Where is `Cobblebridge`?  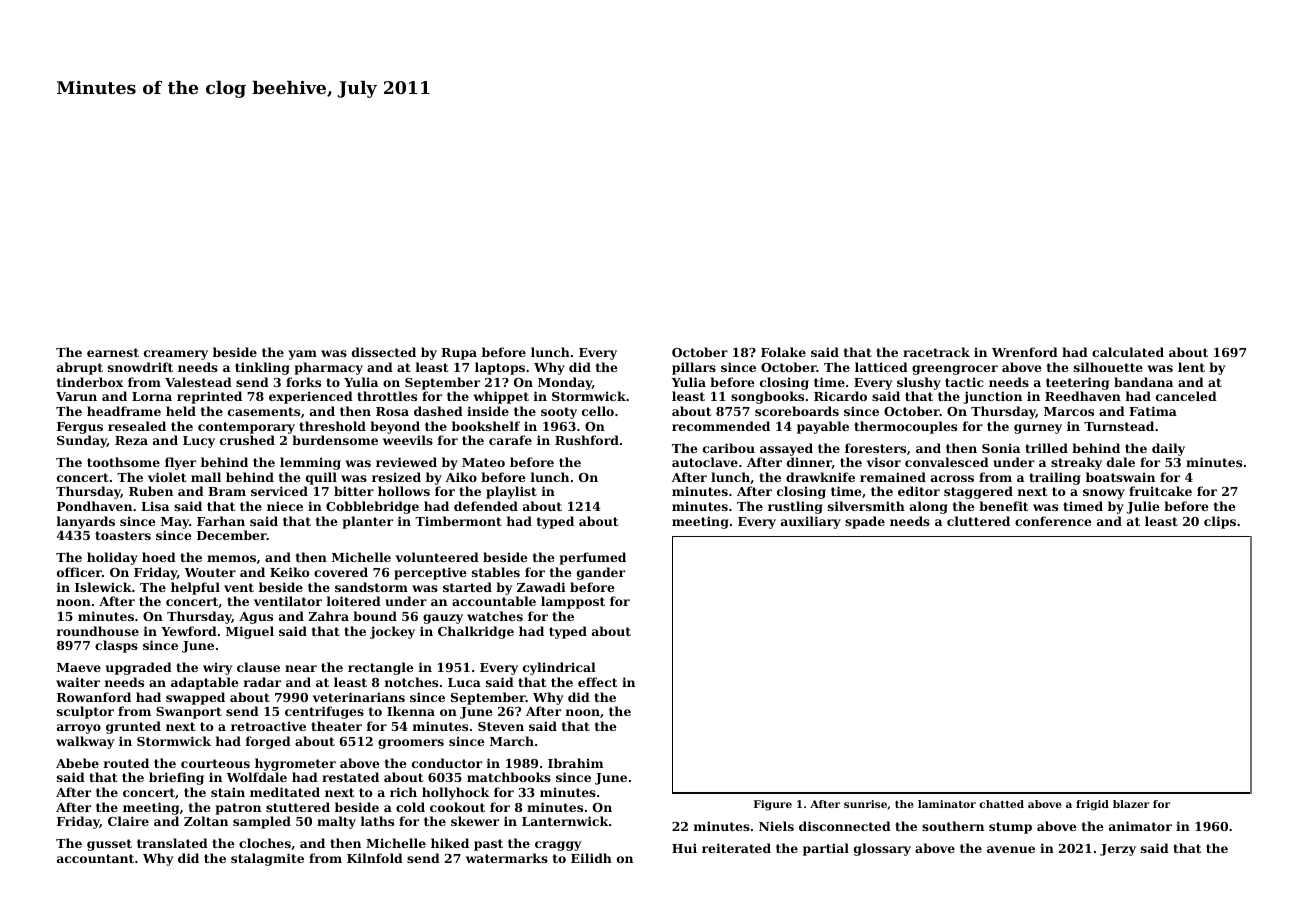
Cobblebridge is located at coordinates (372, 507).
